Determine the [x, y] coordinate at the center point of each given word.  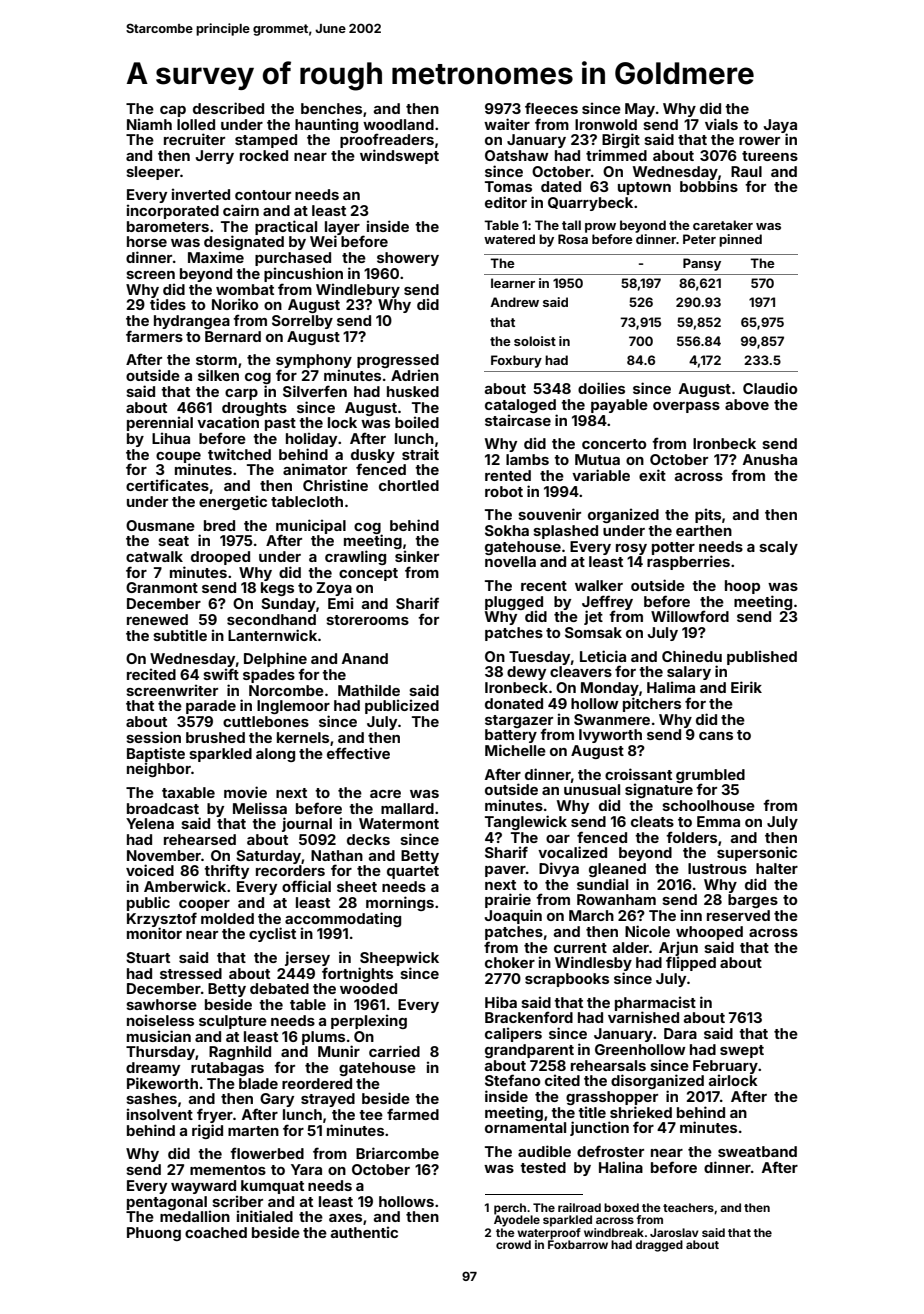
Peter [699, 239]
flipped [691, 963]
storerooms [367, 620]
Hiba [501, 1002]
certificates [167, 485]
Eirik [746, 687]
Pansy [702, 264]
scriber [237, 1201]
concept [368, 574]
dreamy [153, 1069]
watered [509, 239]
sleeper [153, 173]
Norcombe [286, 690]
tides [168, 304]
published [762, 657]
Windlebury [358, 290]
